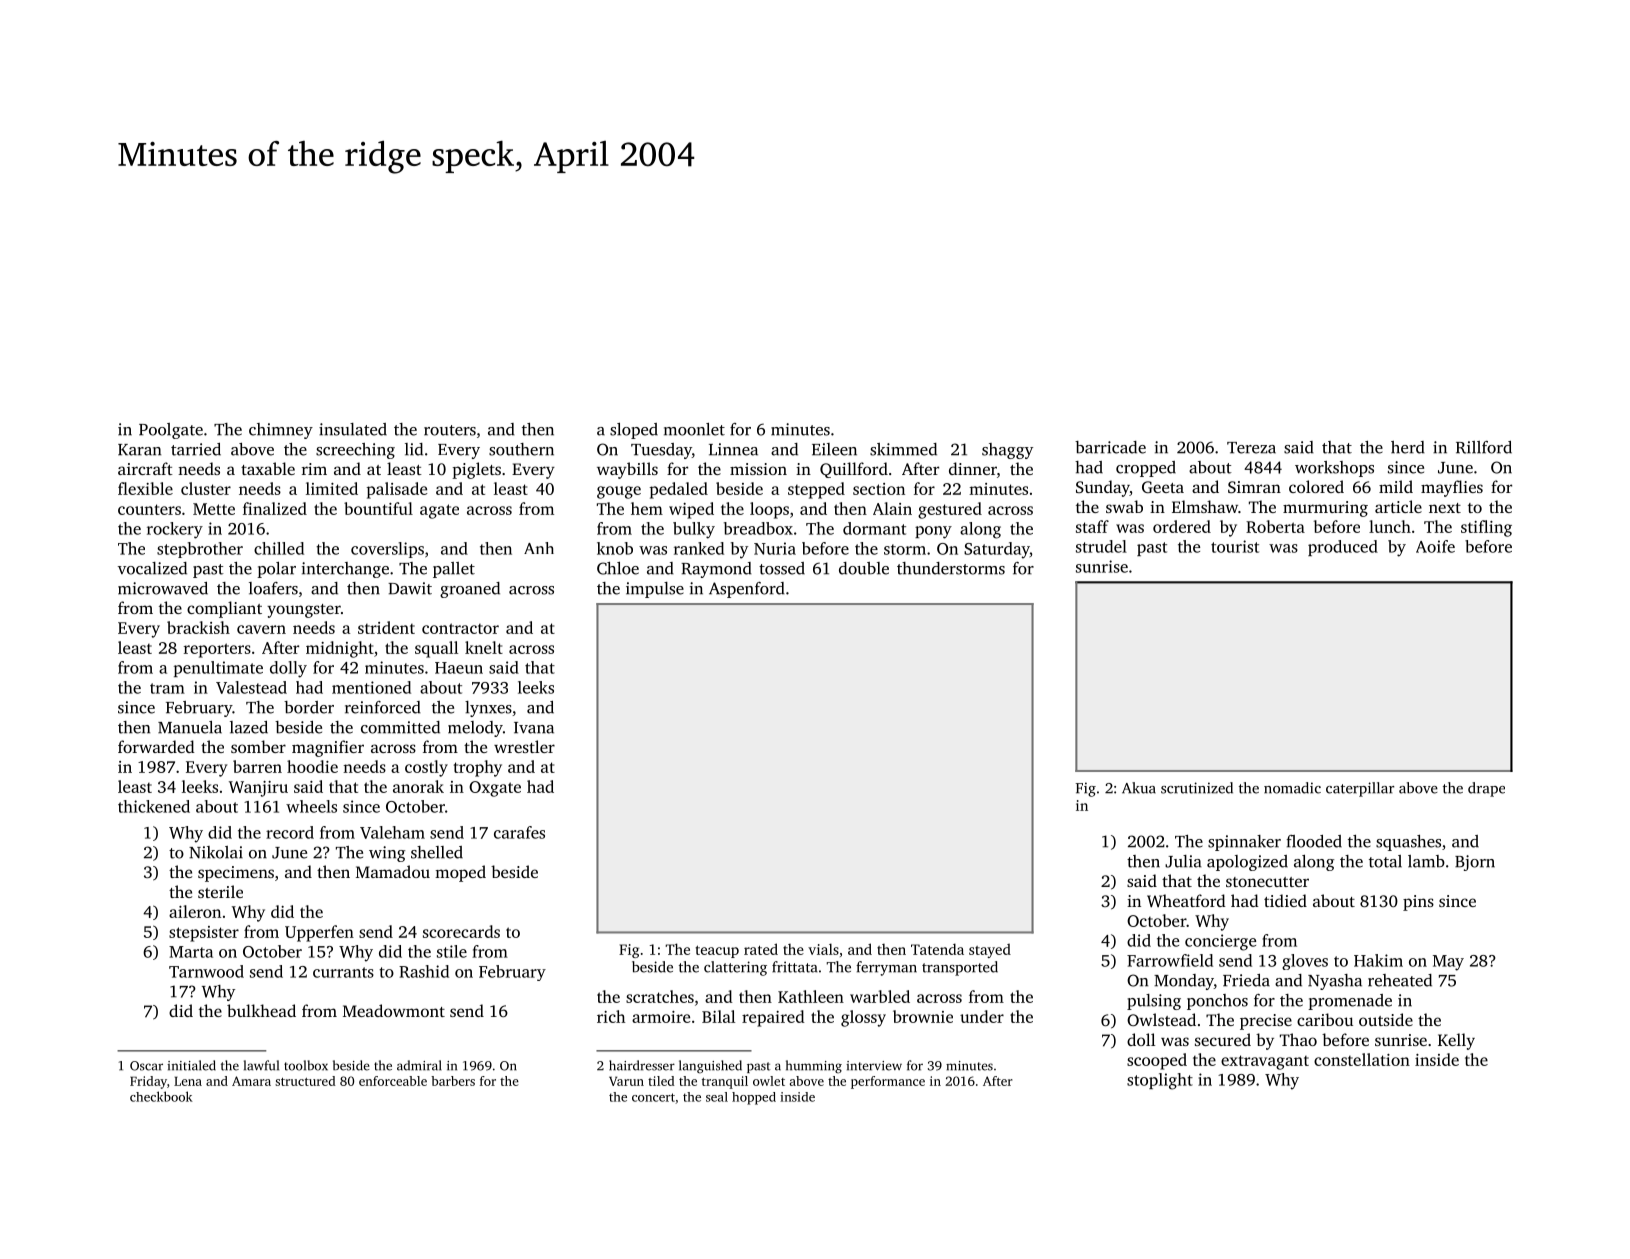 This image has width=1630, height=1259. I want to click on Poolgate, so click(171, 431).
